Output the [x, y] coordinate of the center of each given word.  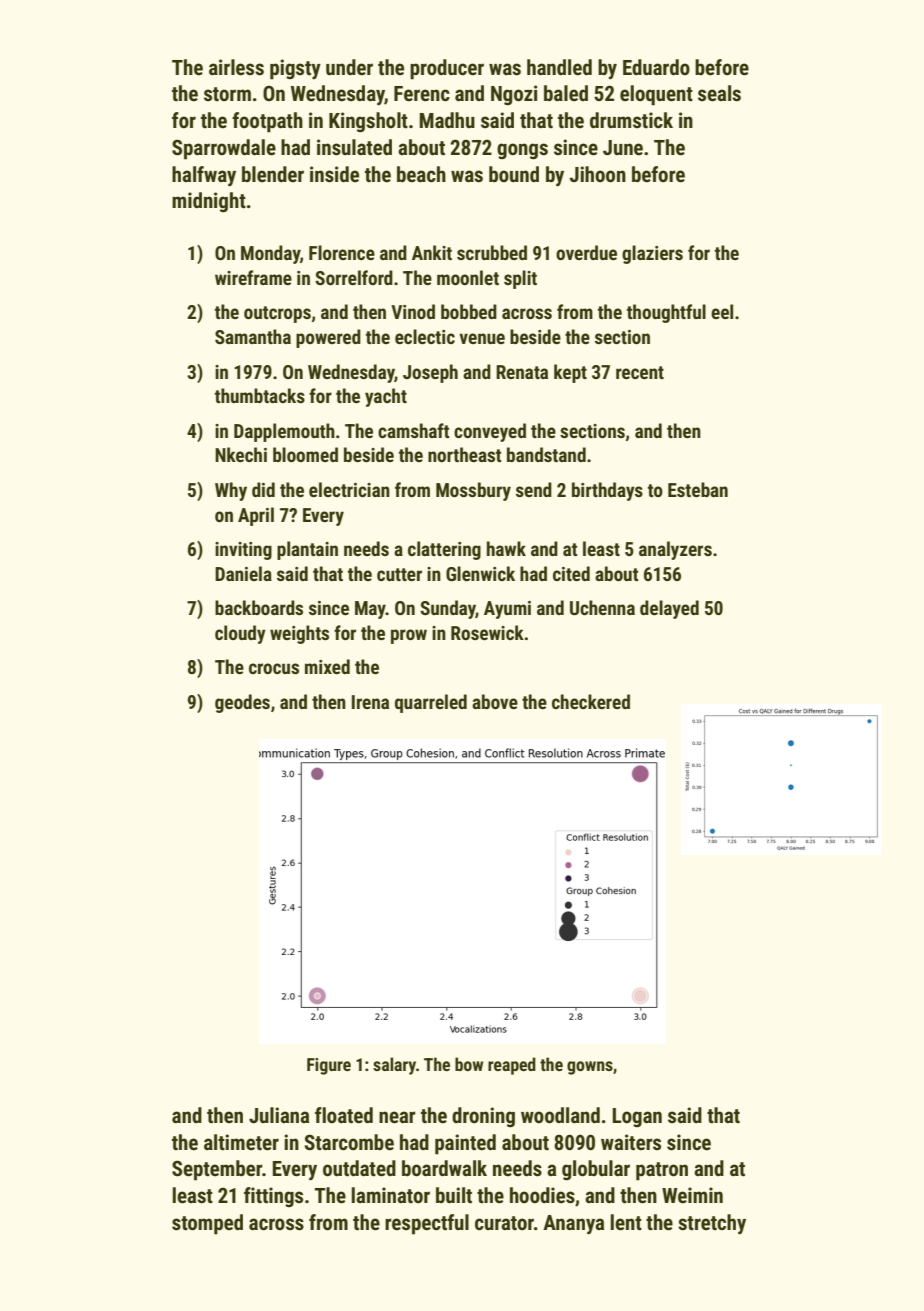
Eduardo [656, 67]
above [495, 701]
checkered [591, 701]
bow [469, 1064]
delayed [669, 609]
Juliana [279, 1115]
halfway [204, 176]
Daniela [243, 573]
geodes [242, 703]
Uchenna [602, 607]
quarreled [431, 703]
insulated [354, 147]
